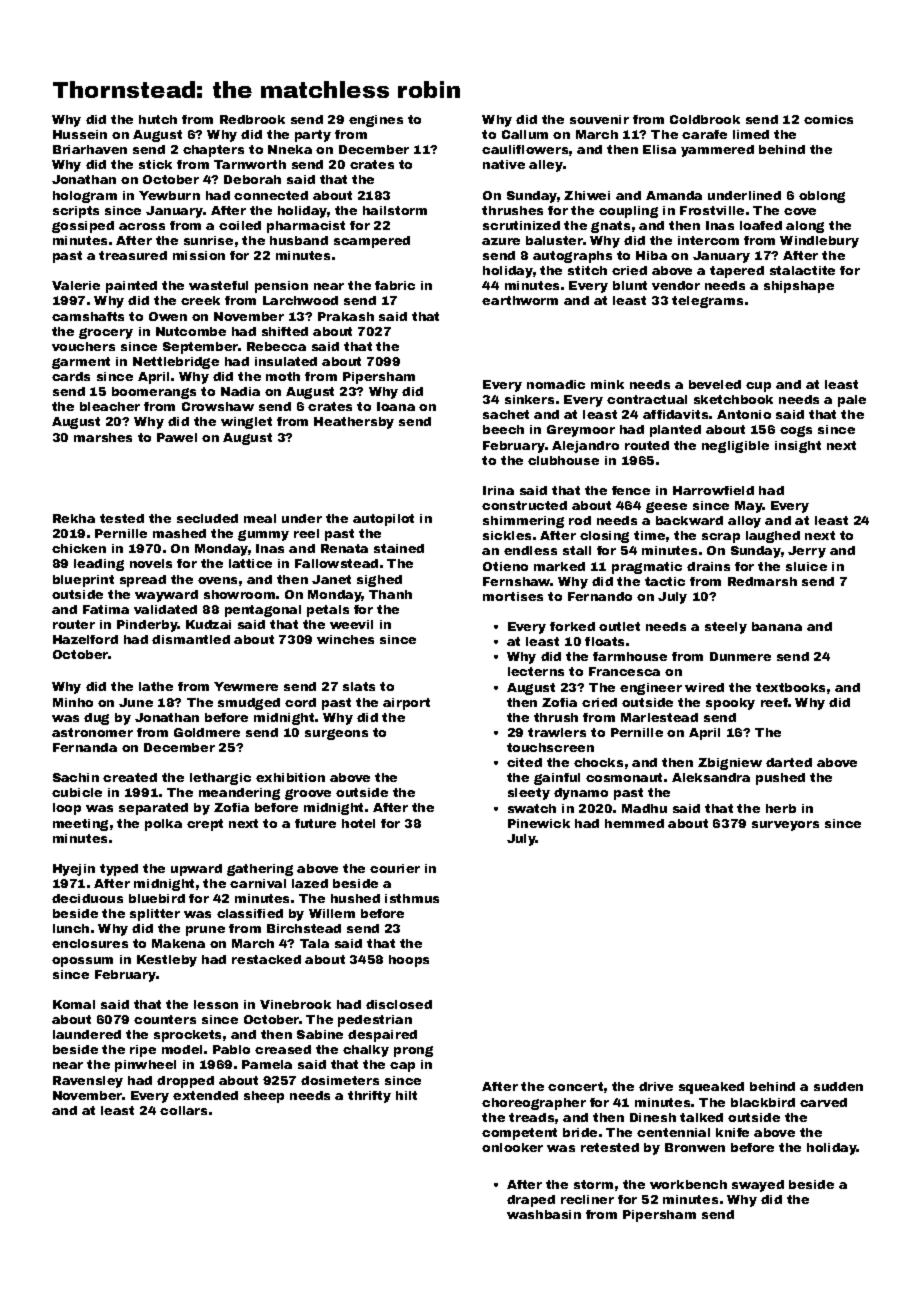 The height and width of the screenshot is (1308, 924). I want to click on astronomer, so click(92, 732).
